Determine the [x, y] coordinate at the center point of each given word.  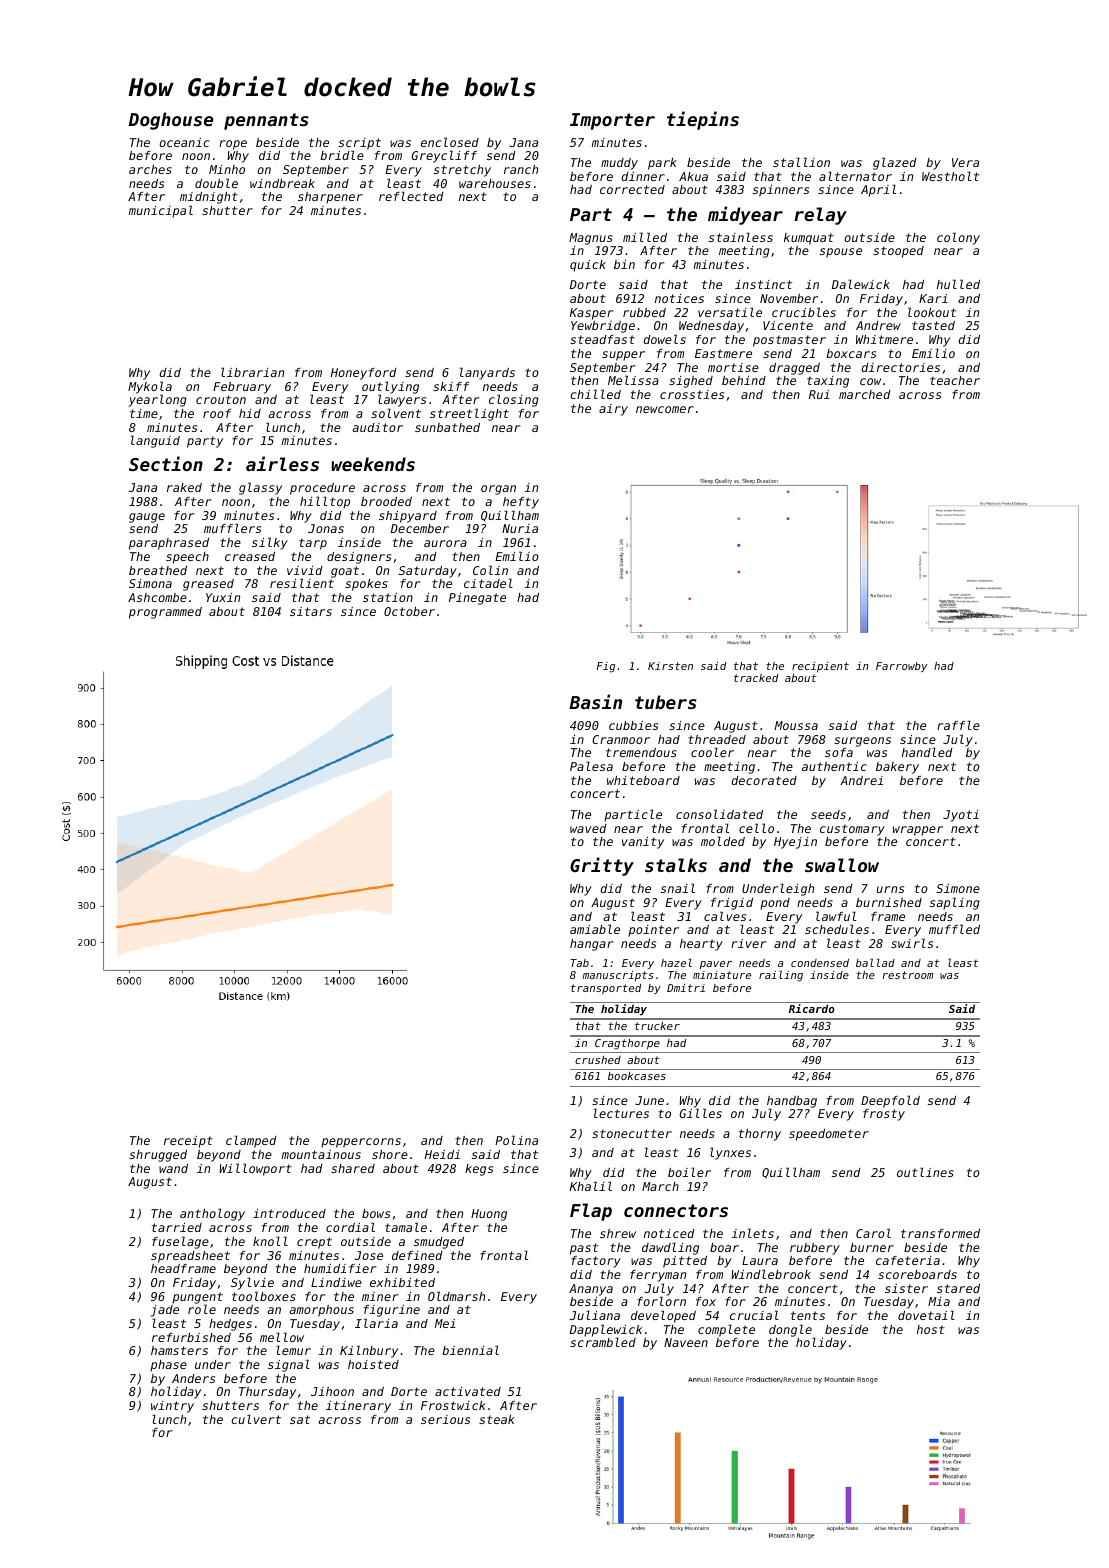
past [584, 1249]
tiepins [703, 120]
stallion [801, 162]
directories [901, 367]
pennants [266, 121]
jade [165, 1311]
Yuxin [223, 597]
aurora [445, 543]
